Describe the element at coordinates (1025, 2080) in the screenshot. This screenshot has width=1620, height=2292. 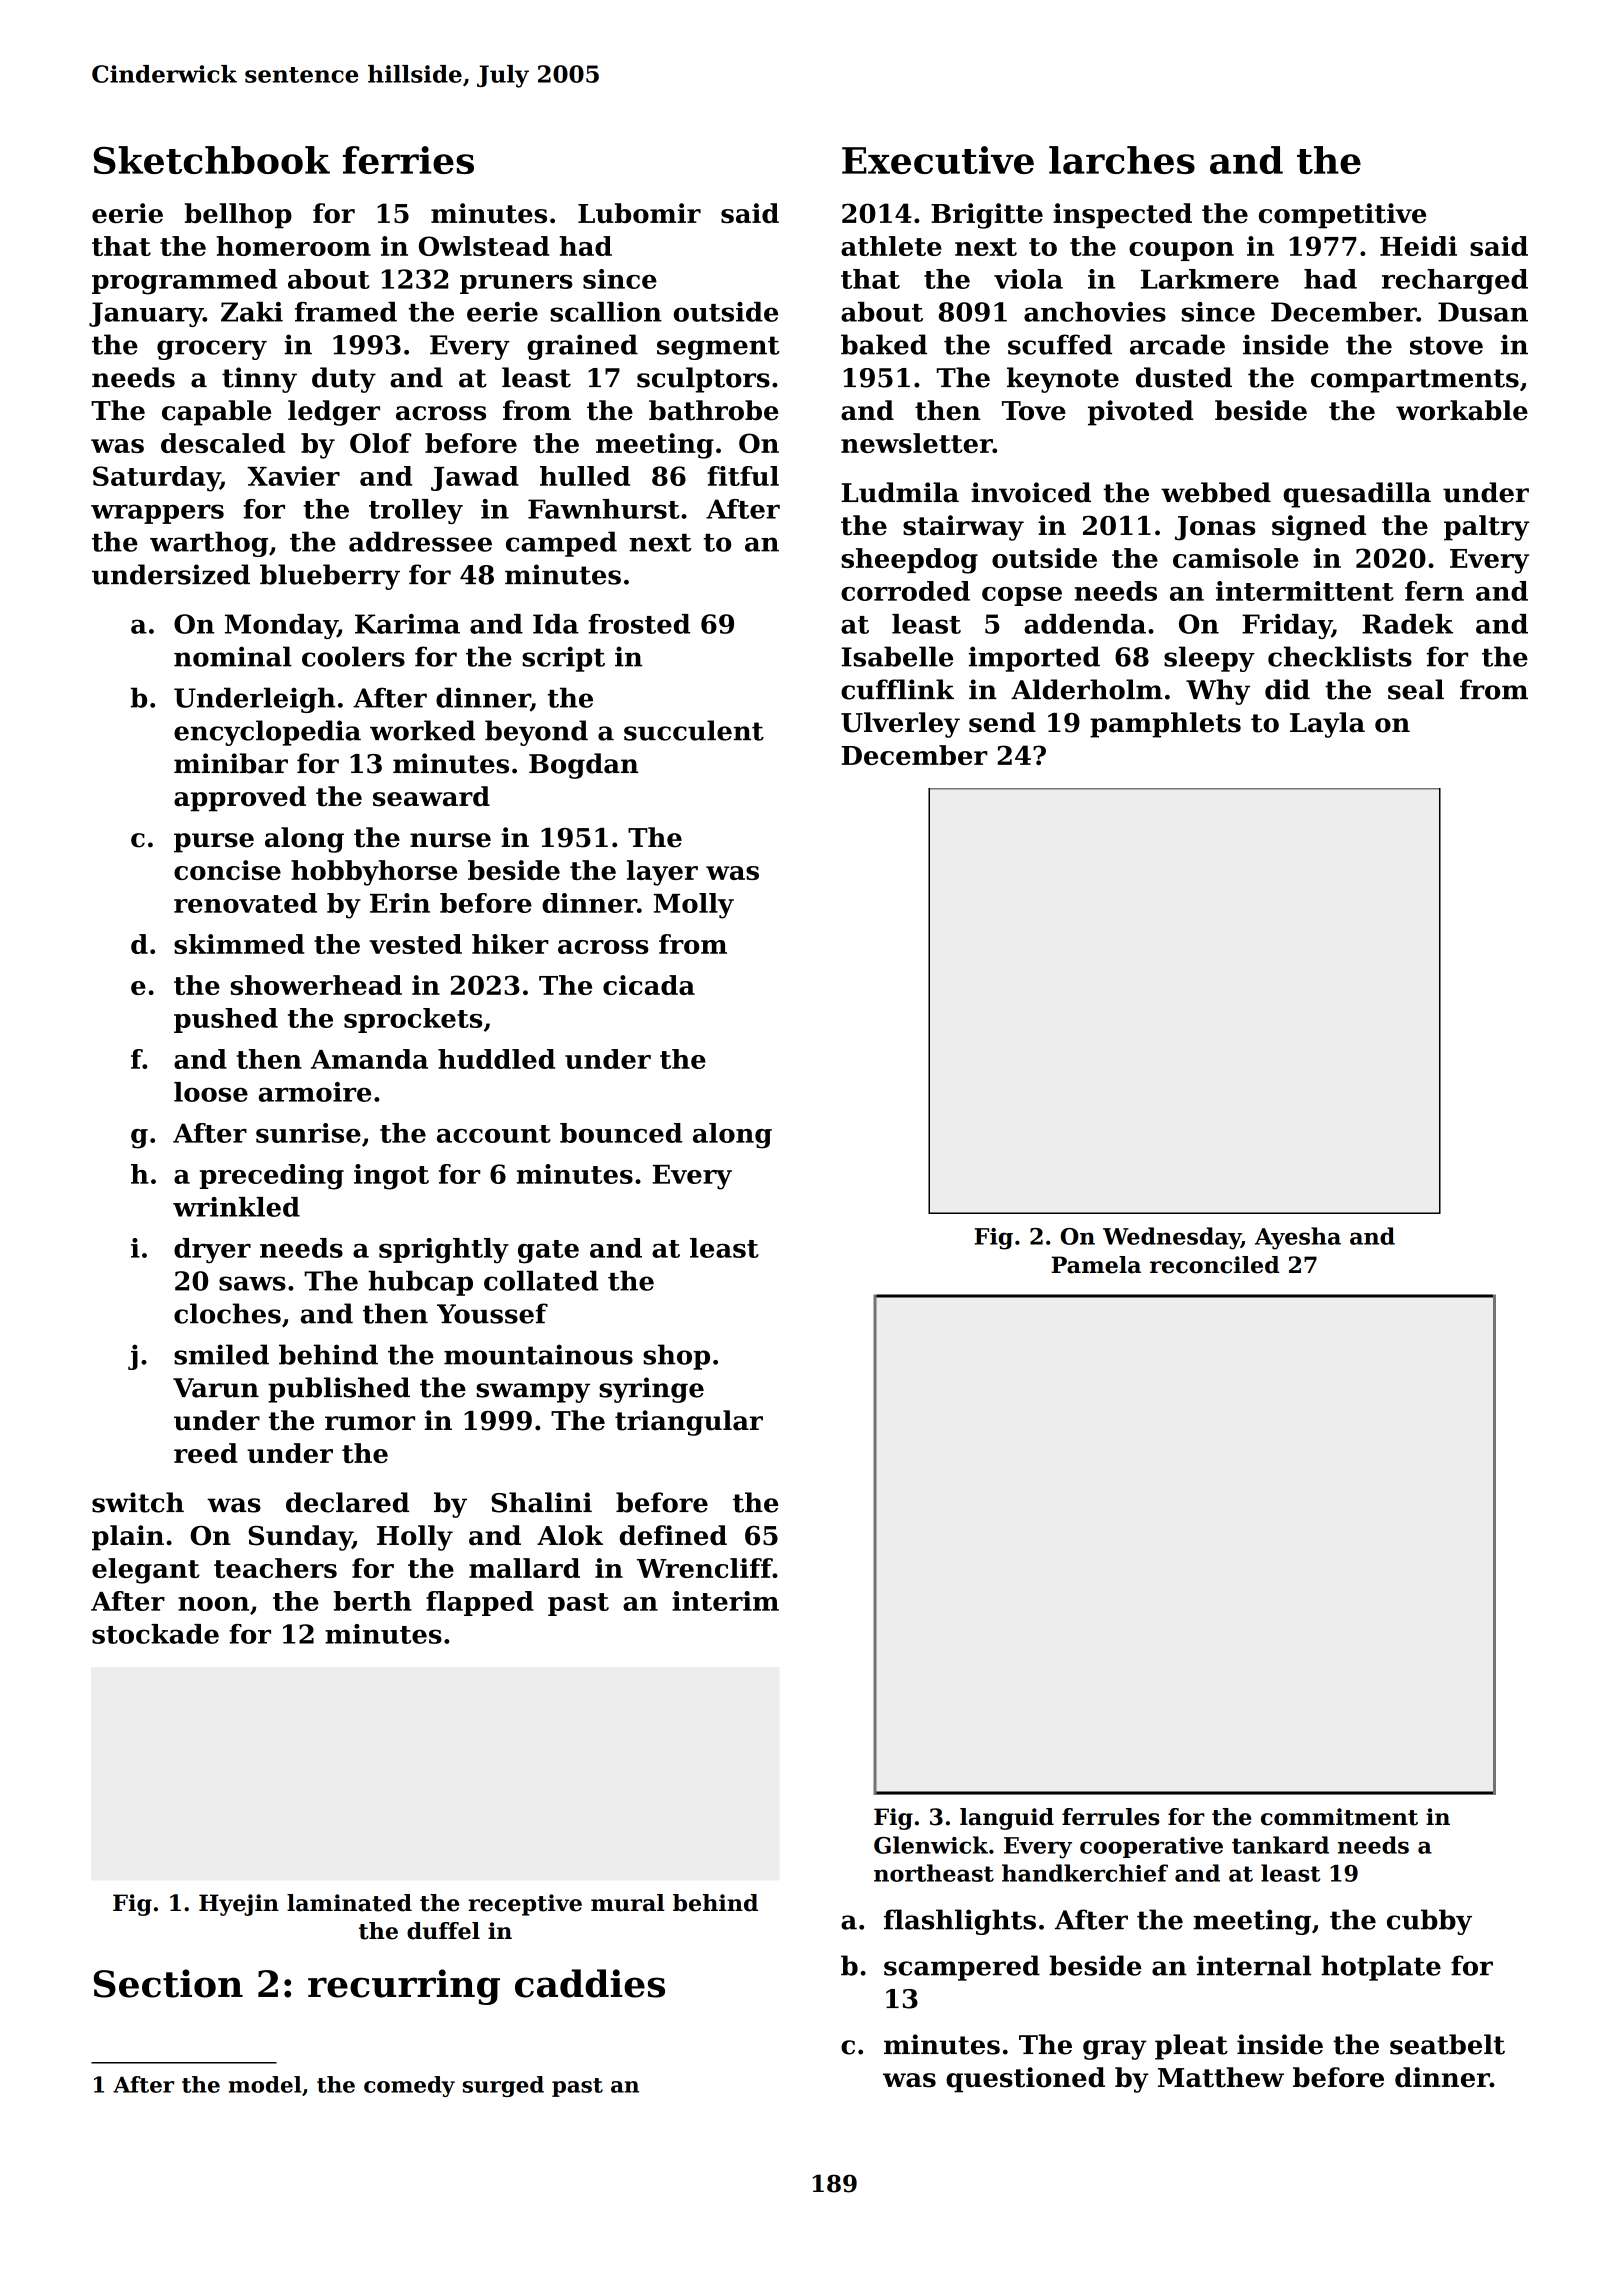
I see `questioned` at that location.
